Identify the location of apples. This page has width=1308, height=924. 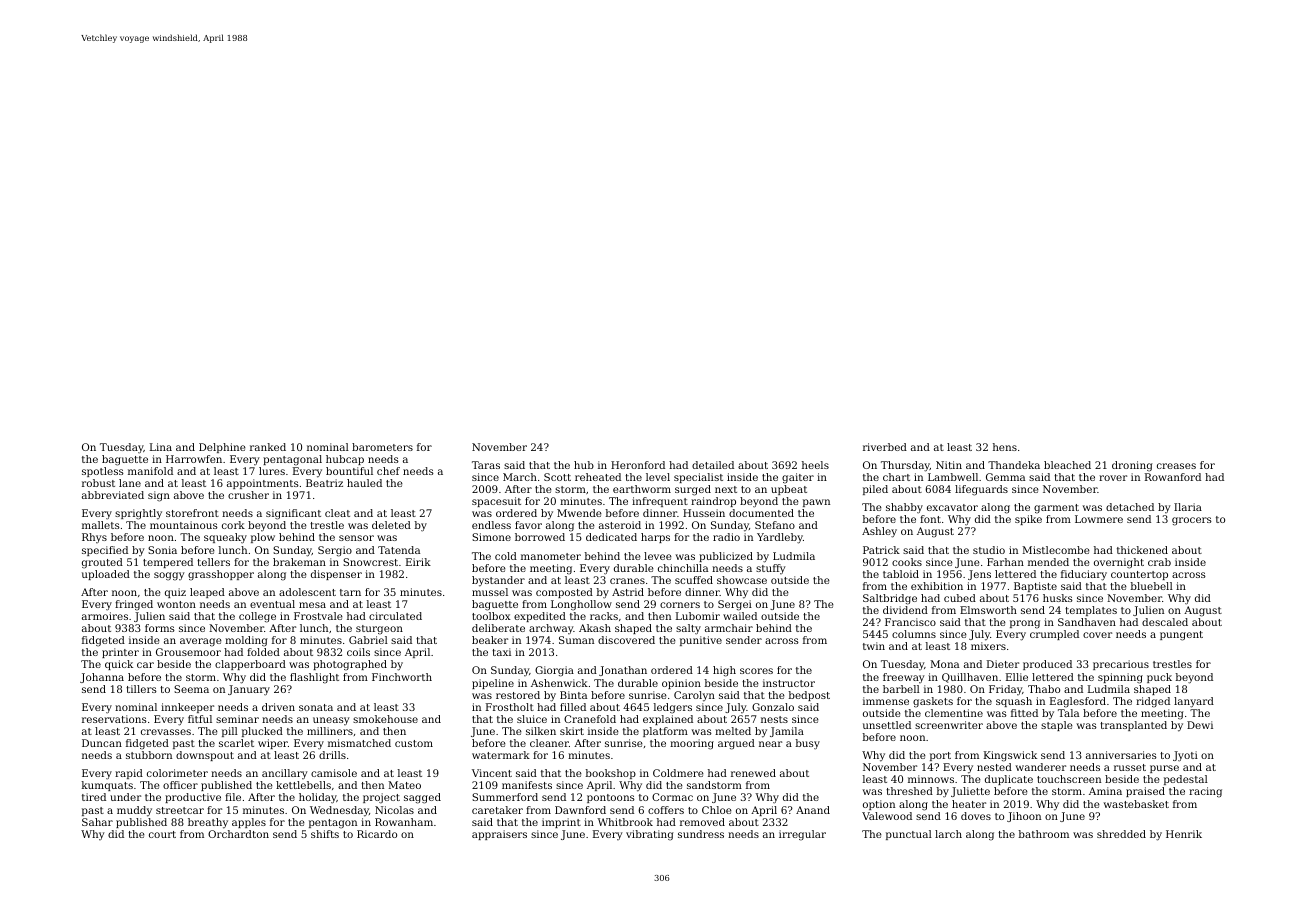
(249, 823).
